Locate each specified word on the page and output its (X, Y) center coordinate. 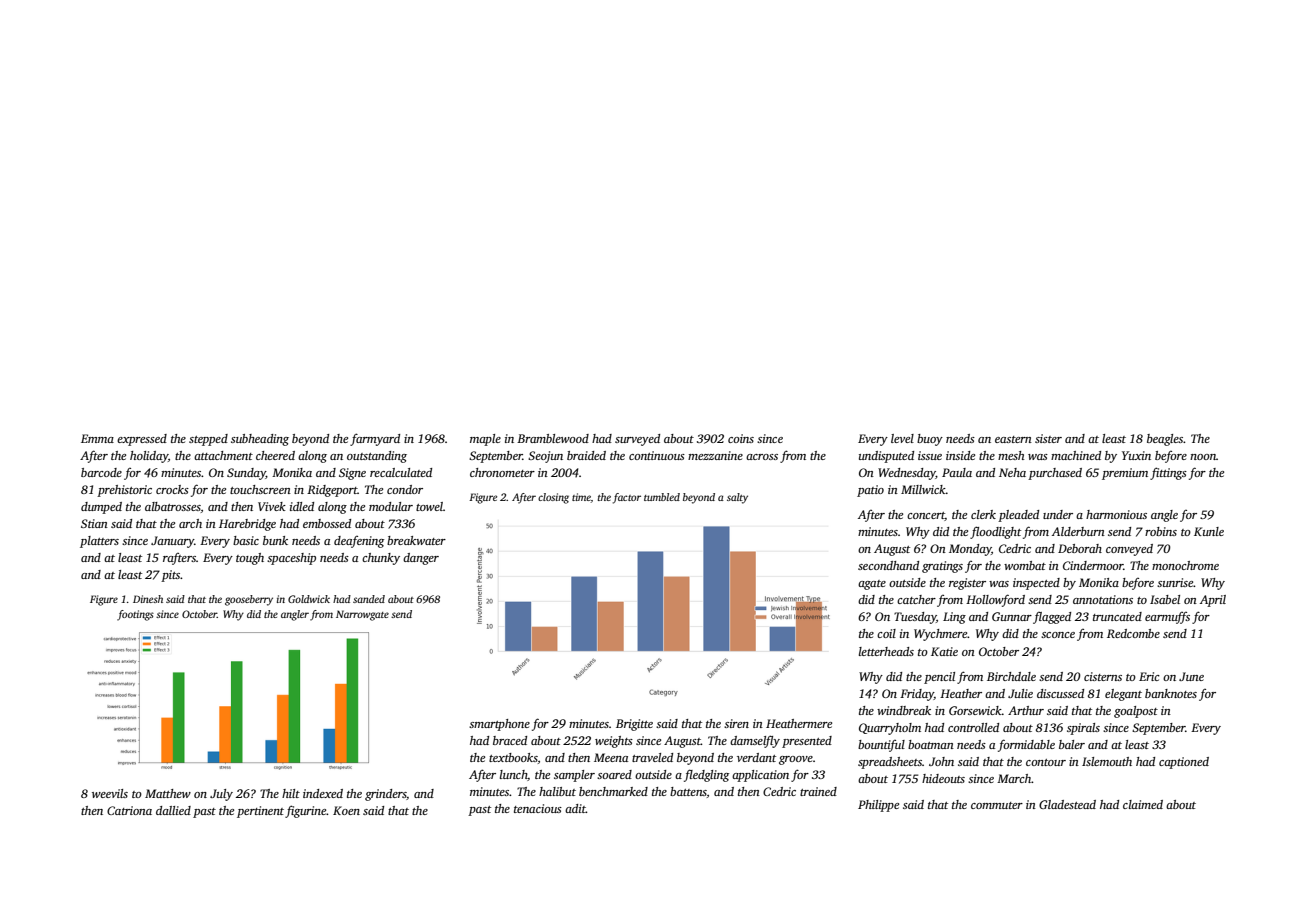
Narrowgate (362, 615)
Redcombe (1133, 633)
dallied (173, 810)
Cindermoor (1093, 565)
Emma (97, 438)
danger (421, 559)
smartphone (499, 725)
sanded (369, 599)
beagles (1165, 440)
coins (741, 438)
